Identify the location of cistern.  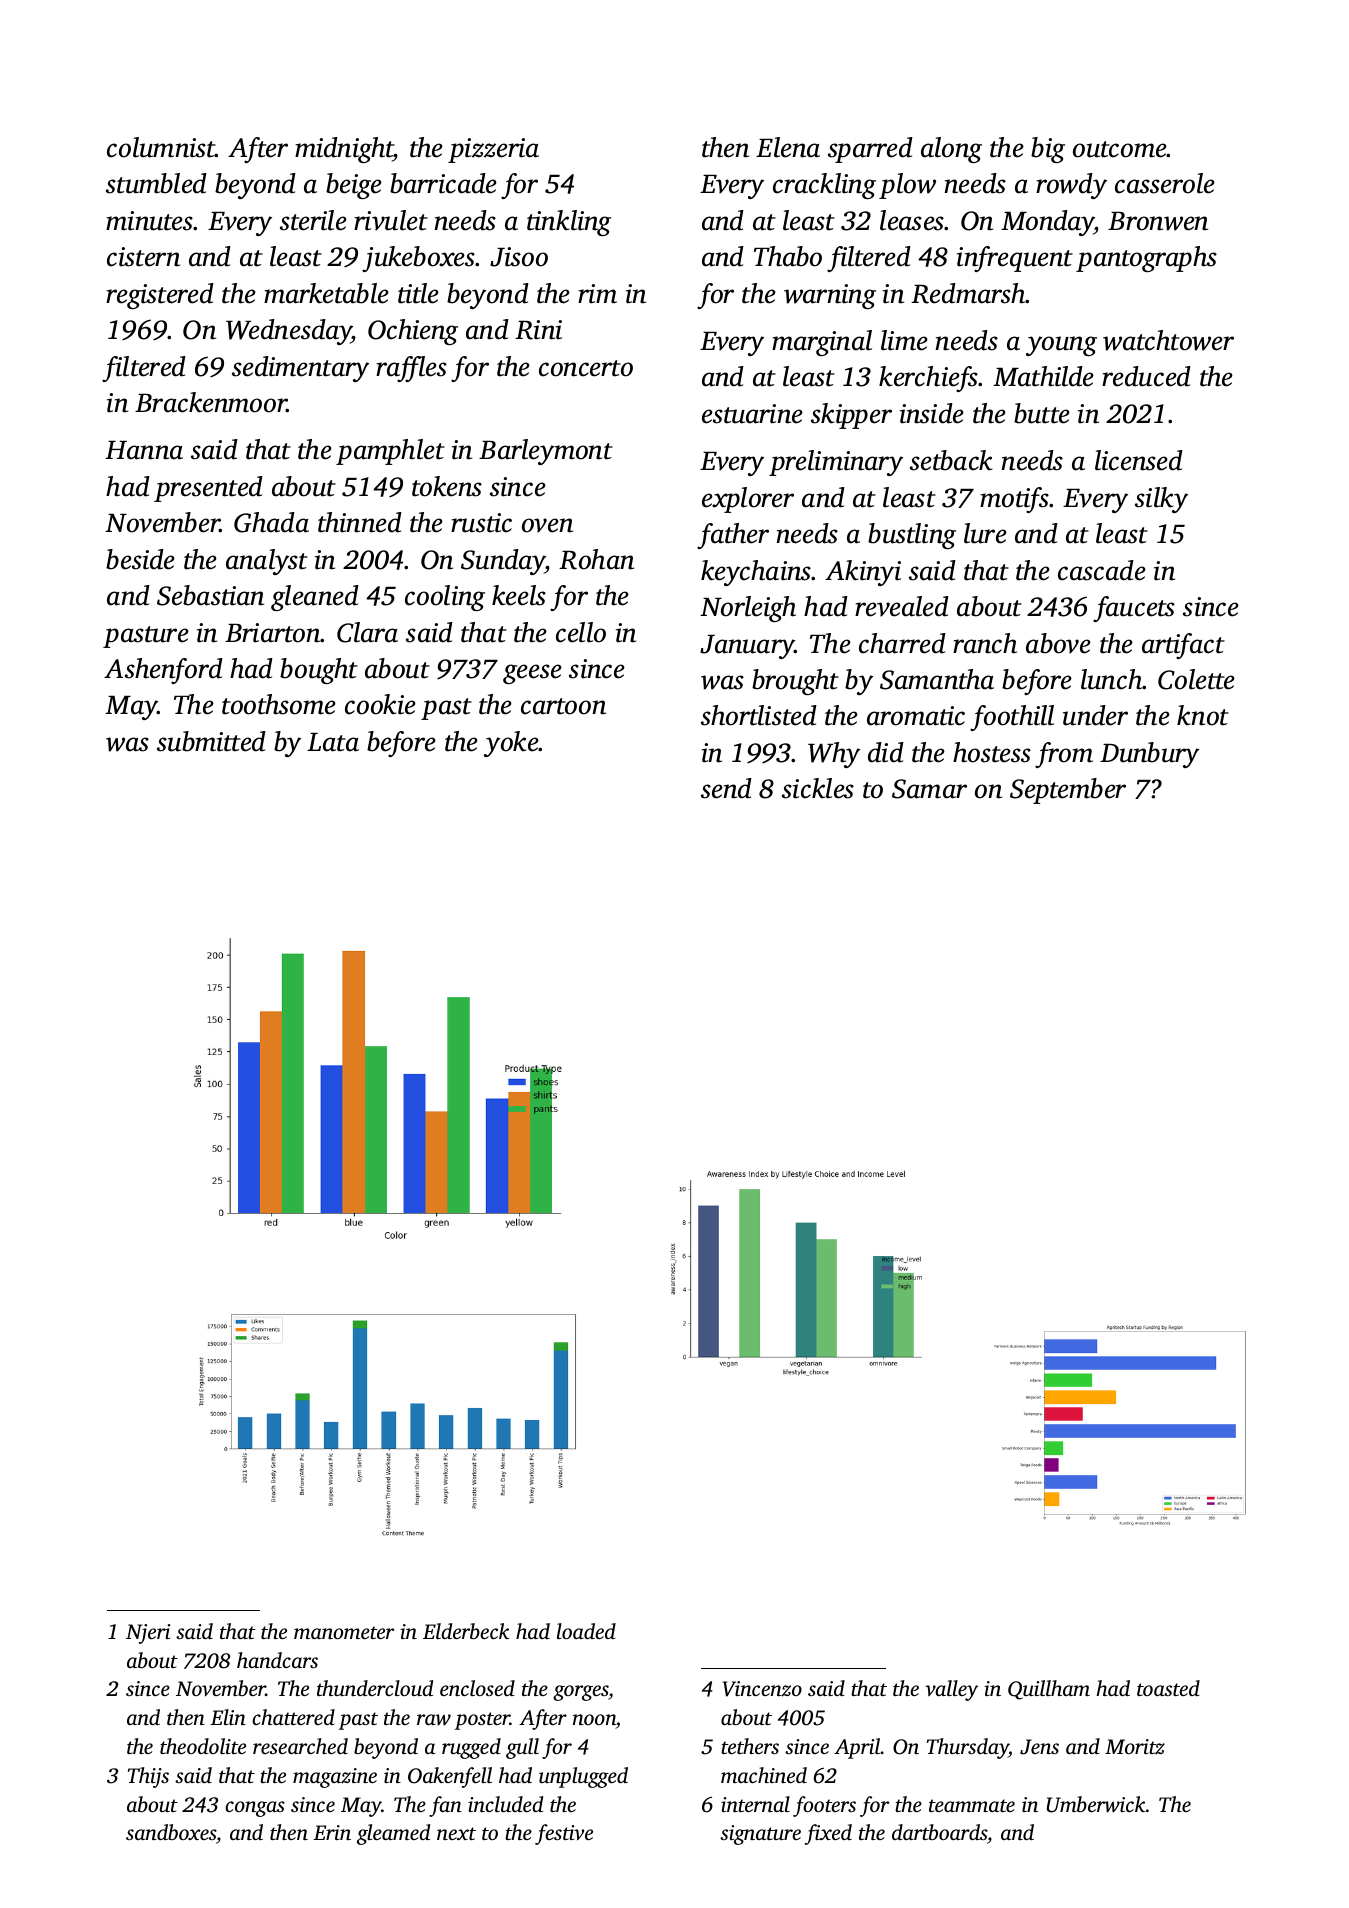
(143, 257).
